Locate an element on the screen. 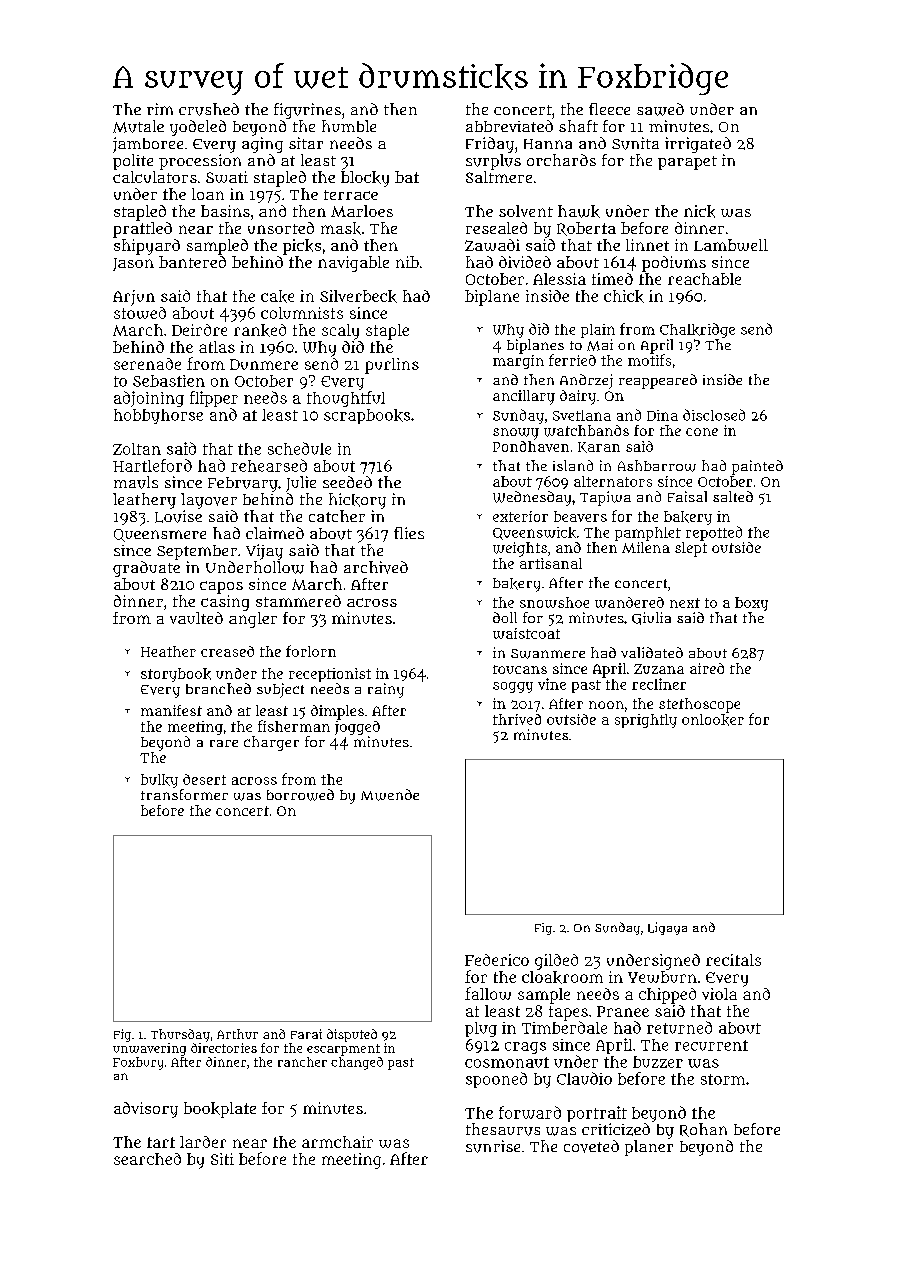  sunrise is located at coordinates (493, 1146).
